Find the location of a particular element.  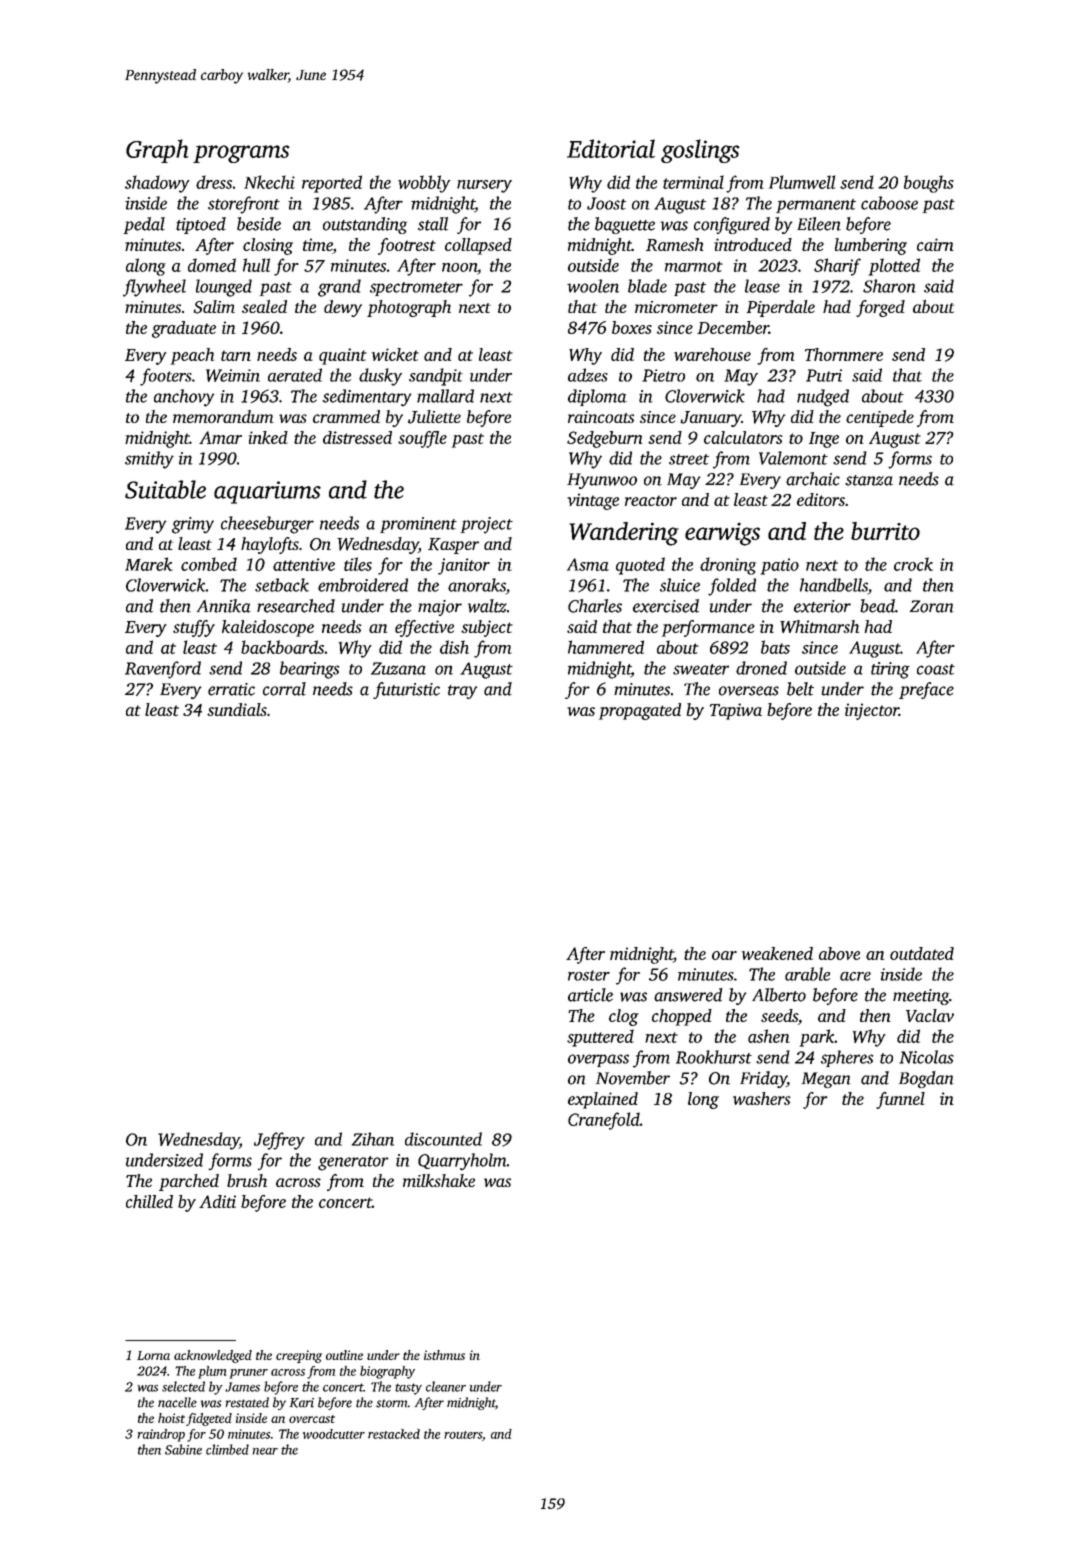

time is located at coordinates (318, 246).
